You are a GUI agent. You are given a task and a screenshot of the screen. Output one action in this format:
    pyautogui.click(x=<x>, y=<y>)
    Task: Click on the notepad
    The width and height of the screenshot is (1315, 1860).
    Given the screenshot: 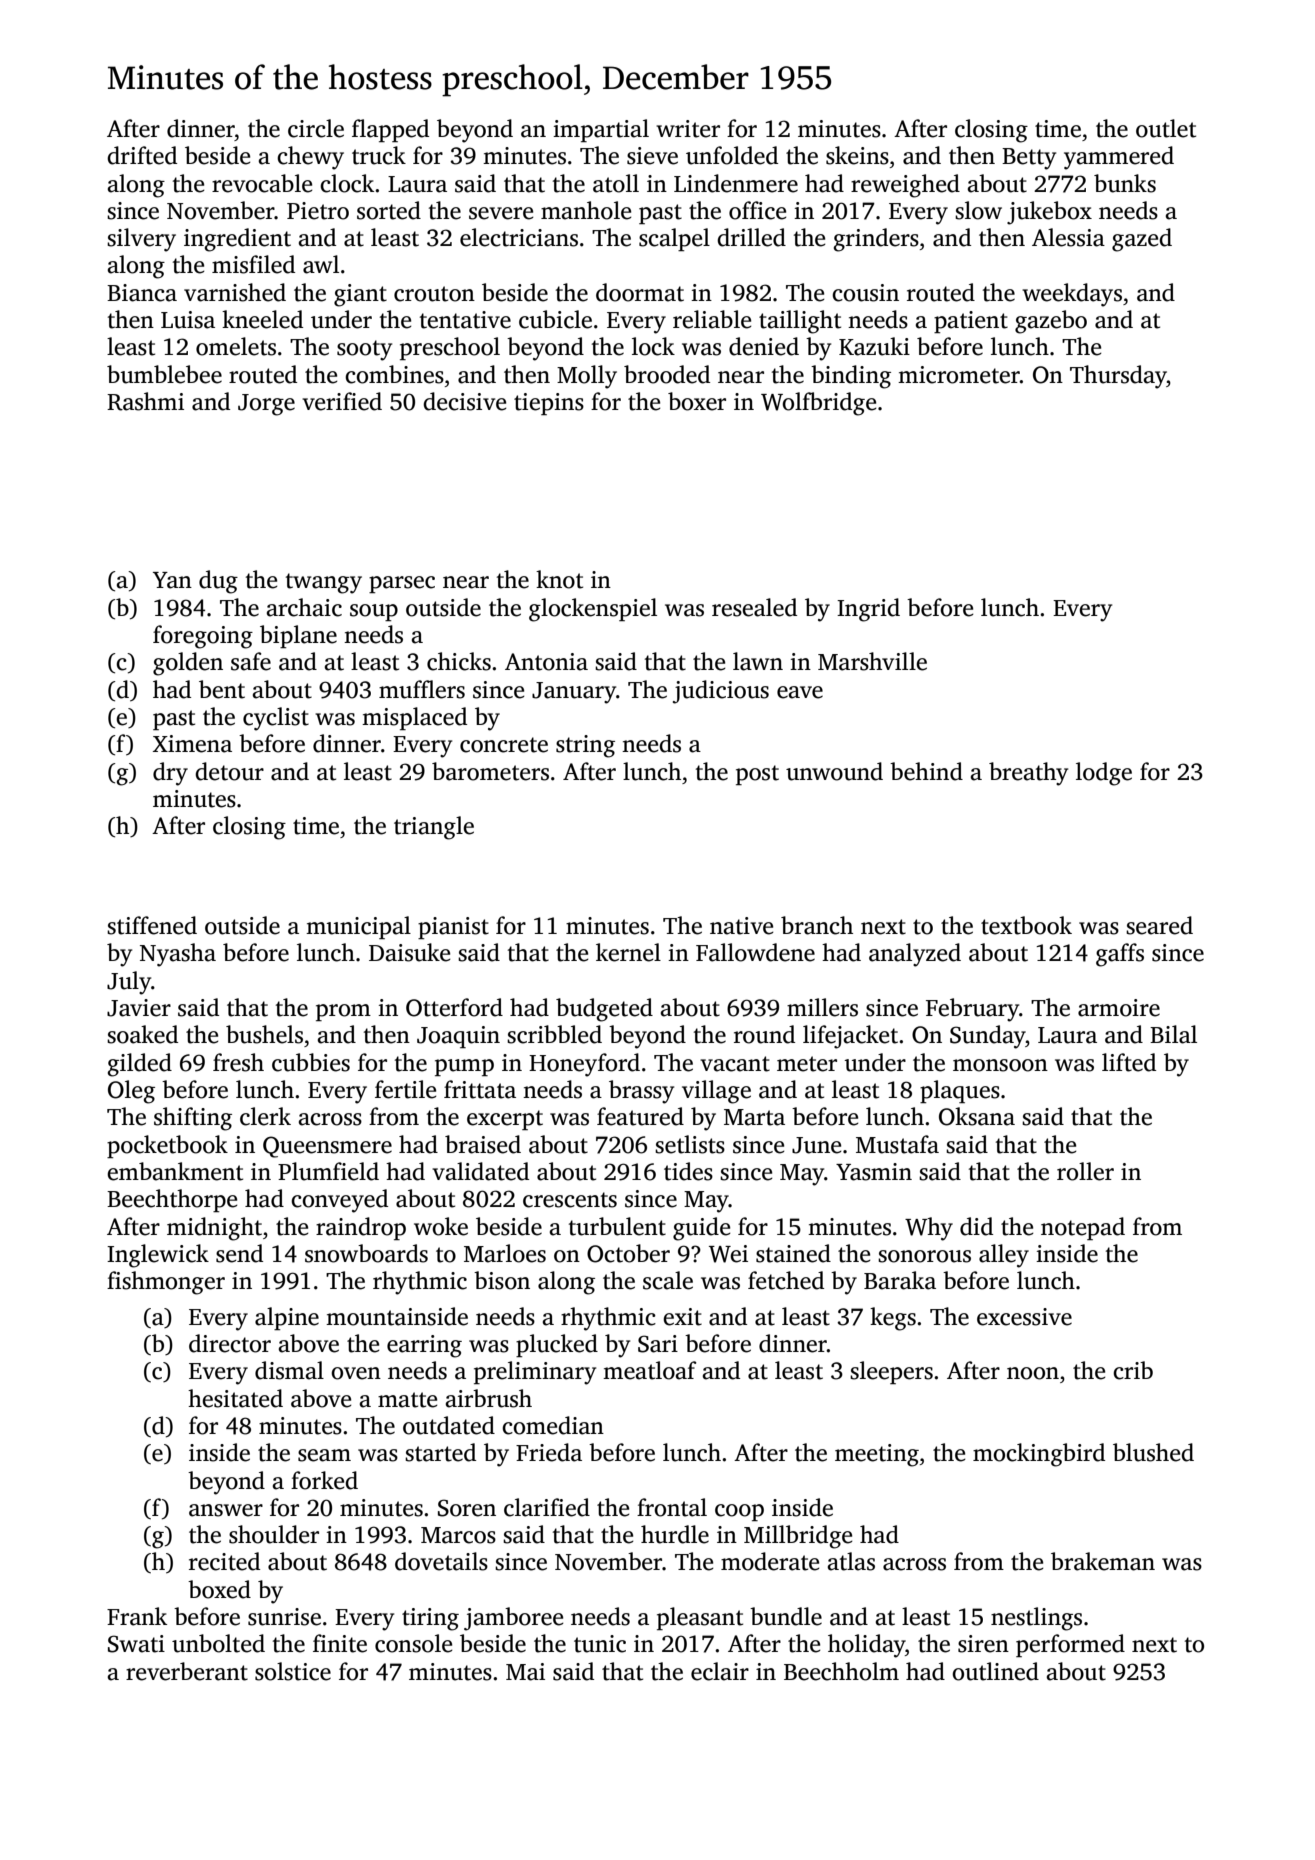 What is the action you would take?
    pyautogui.click(x=1083, y=1228)
